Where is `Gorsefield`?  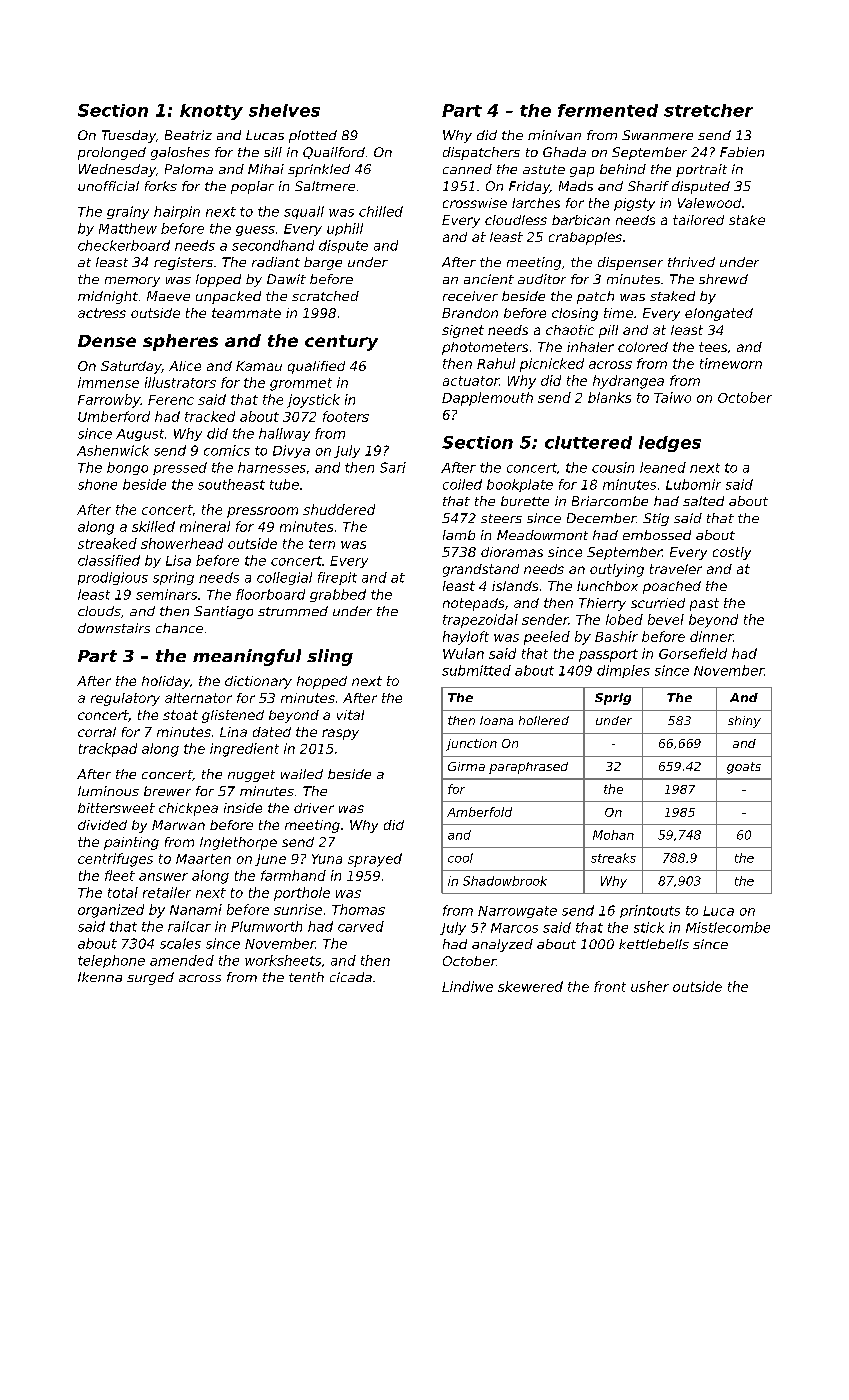
Gorsefield is located at coordinates (693, 653).
